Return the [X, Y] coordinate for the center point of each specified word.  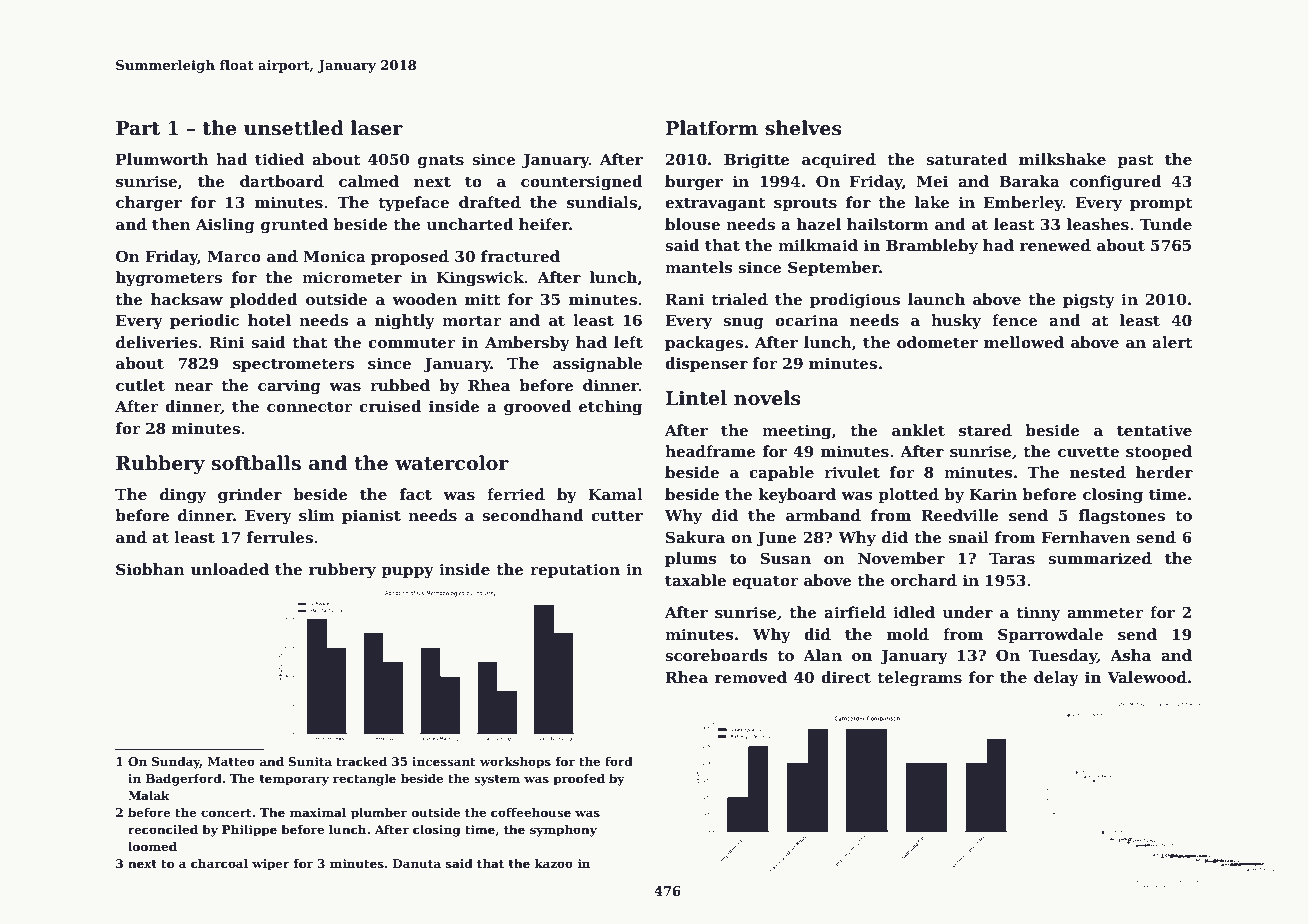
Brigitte [757, 161]
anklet [918, 430]
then [171, 224]
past [1135, 161]
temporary [294, 780]
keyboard [797, 496]
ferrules [280, 537]
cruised [390, 406]
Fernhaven [1086, 537]
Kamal [615, 494]
